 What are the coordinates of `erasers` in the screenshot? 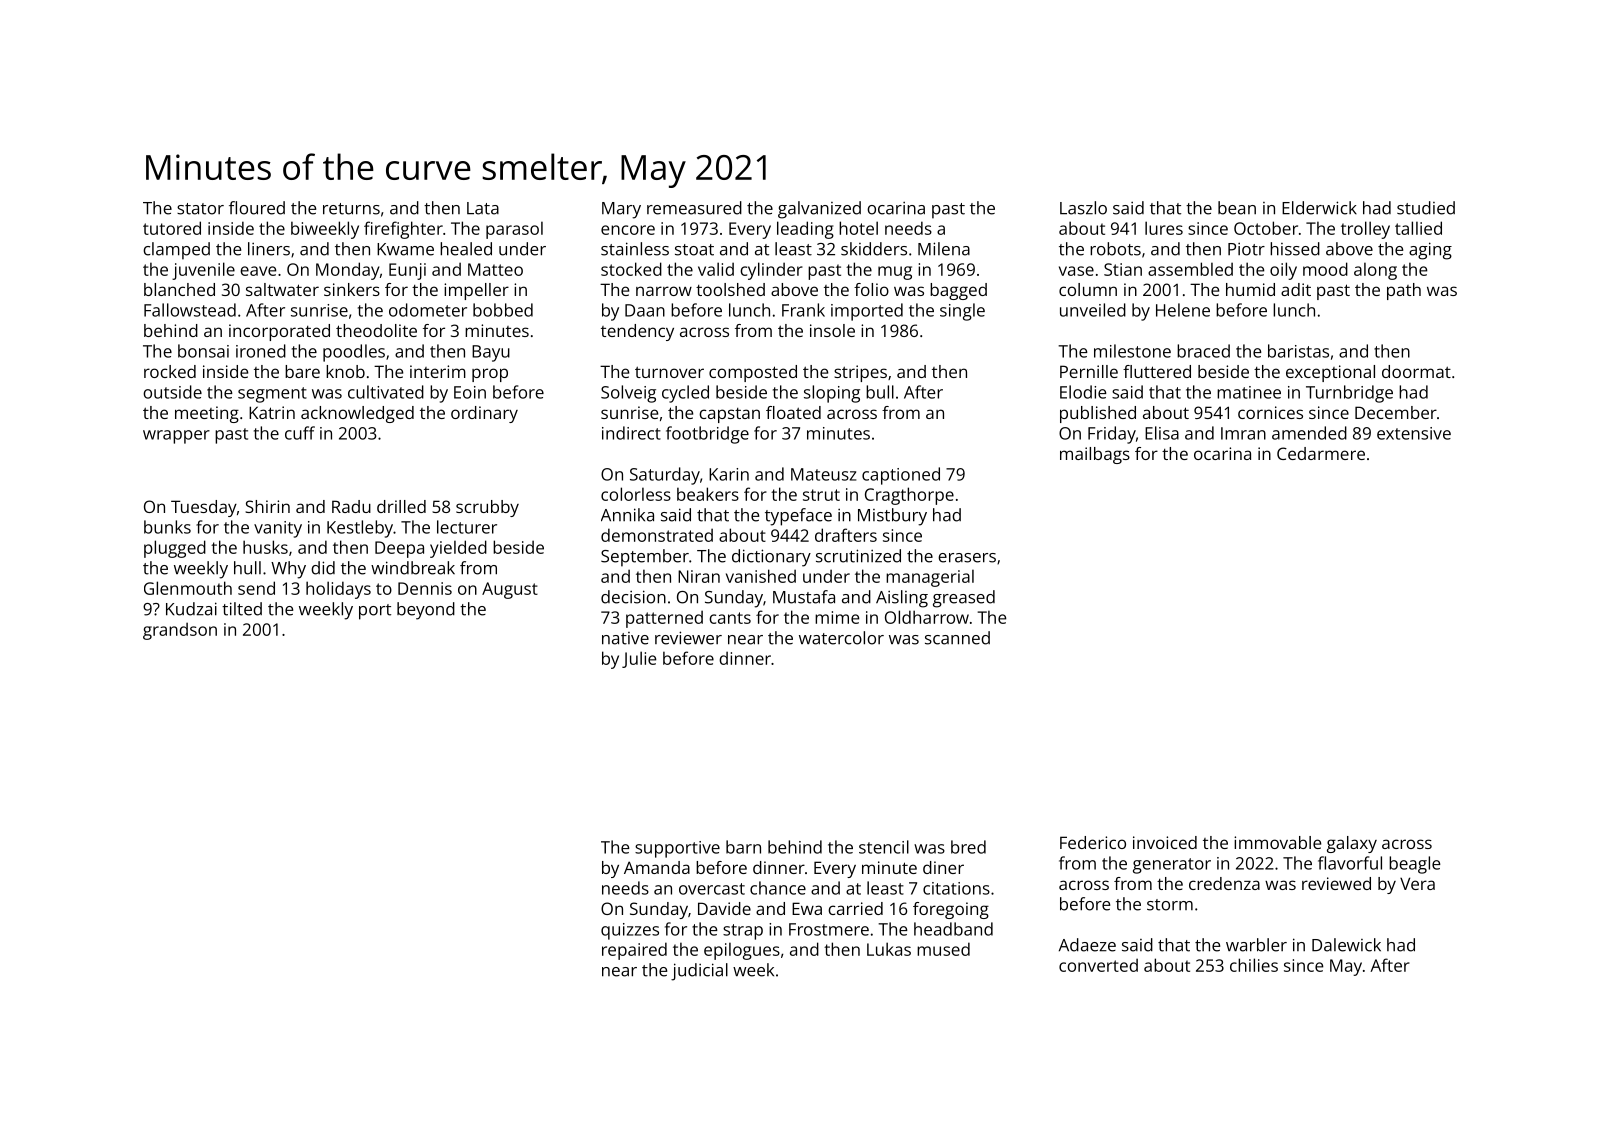 It's located at (967, 558).
